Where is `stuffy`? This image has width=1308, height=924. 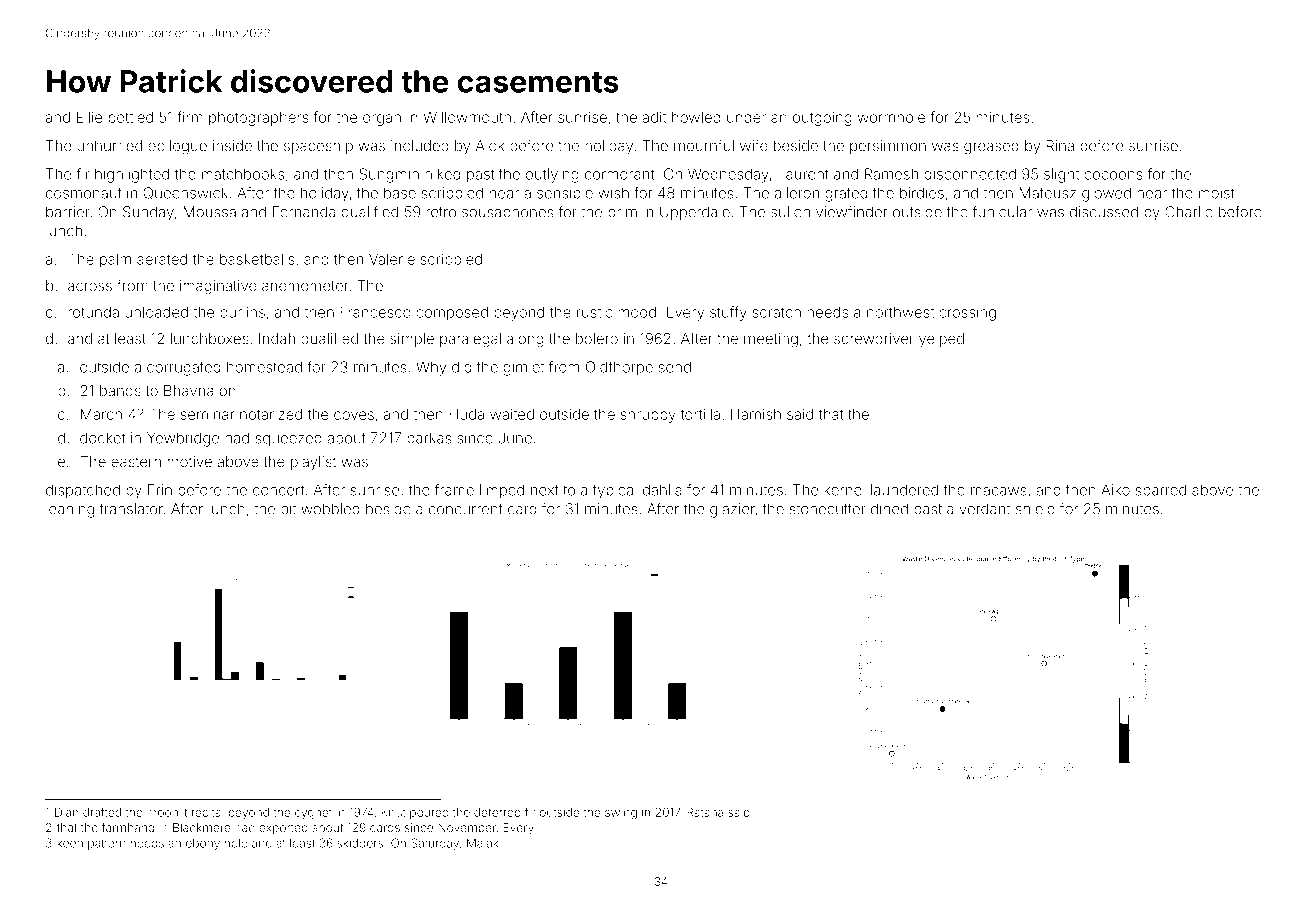
stuffy is located at coordinates (728, 313).
